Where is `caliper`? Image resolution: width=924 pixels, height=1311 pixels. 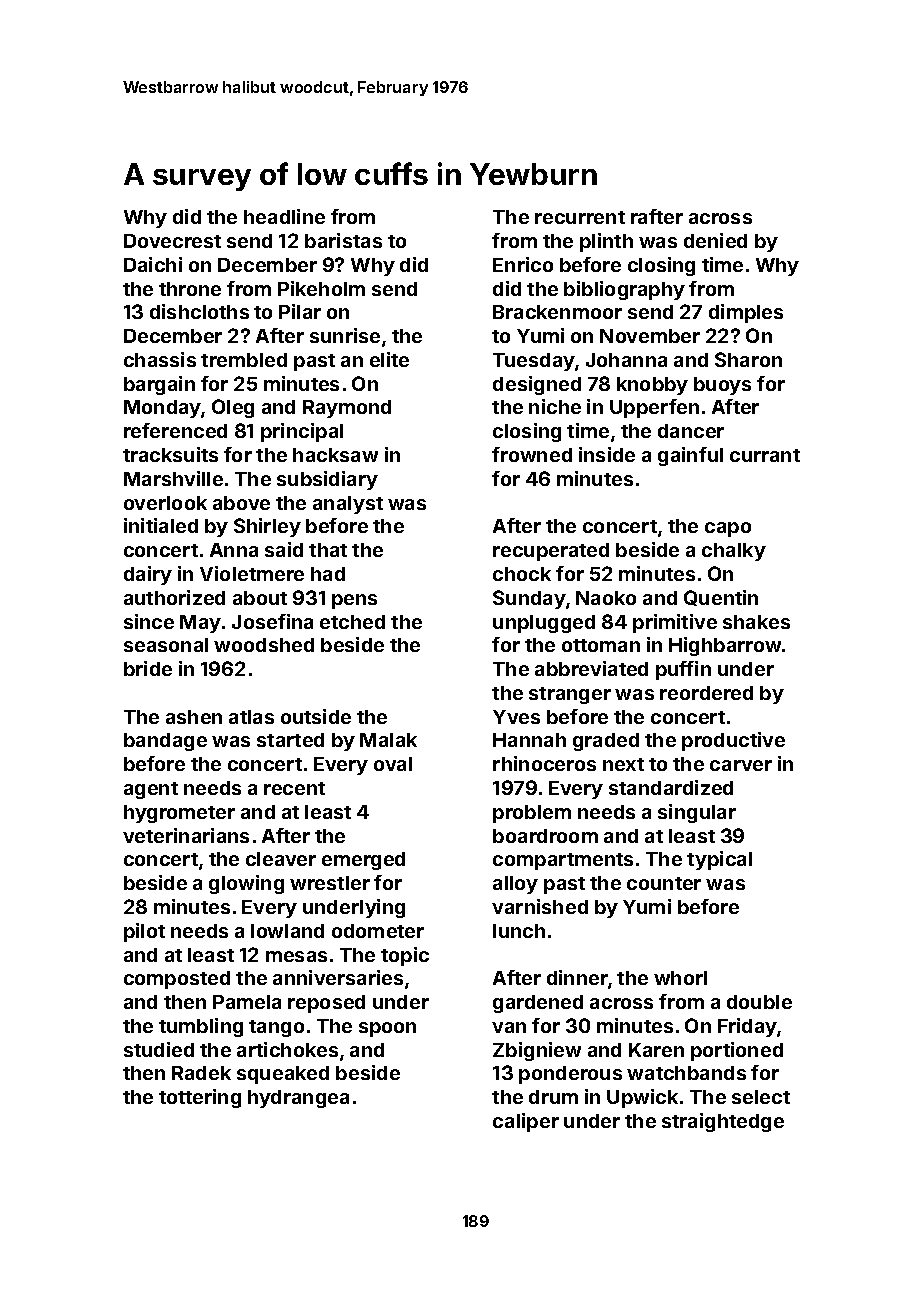 caliper is located at coordinates (526, 1122).
